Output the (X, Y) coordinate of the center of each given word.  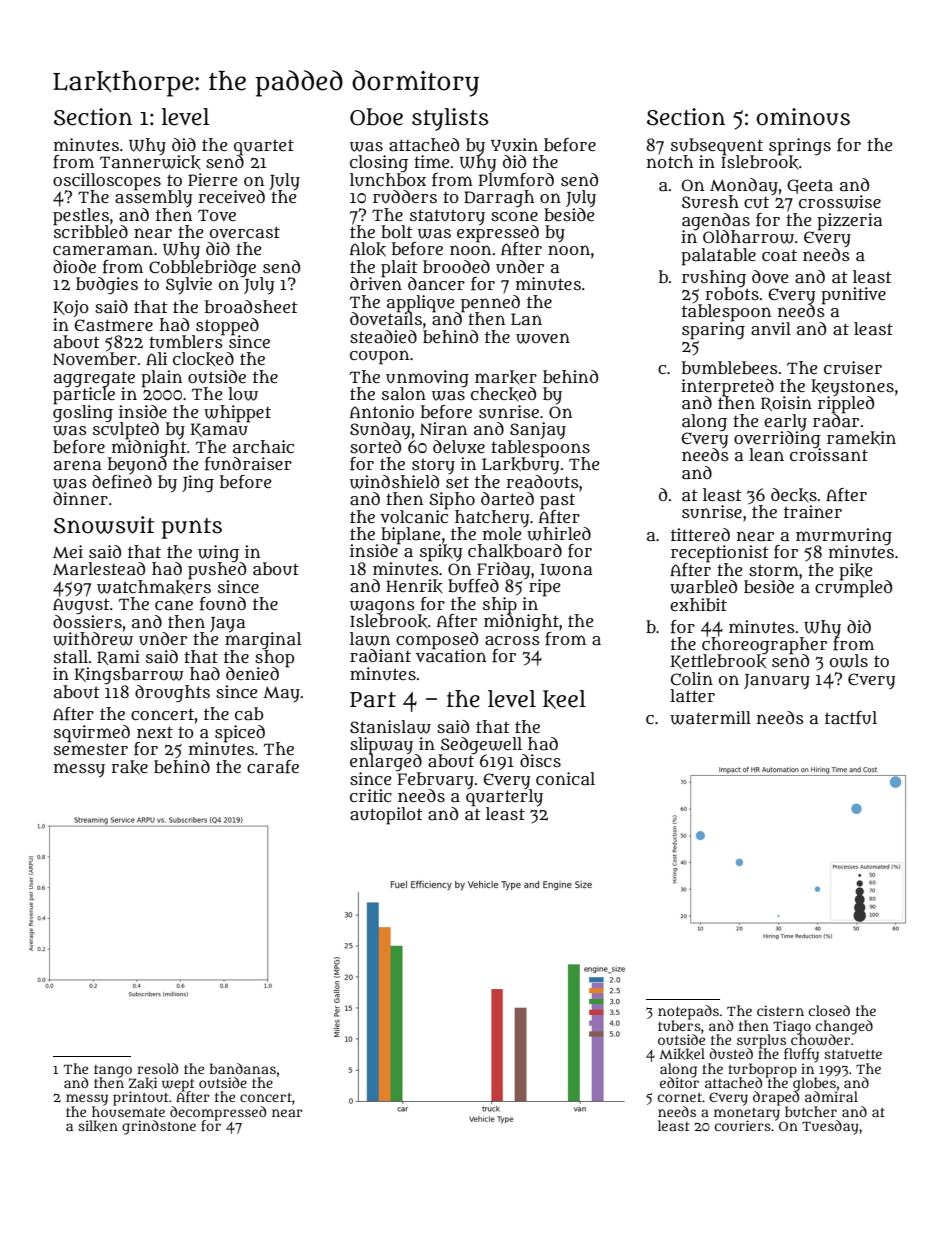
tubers (679, 1025)
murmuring (844, 536)
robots (732, 293)
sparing (713, 331)
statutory (447, 217)
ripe (544, 588)
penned (490, 303)
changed (844, 1027)
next (155, 732)
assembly (153, 198)
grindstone (159, 1127)
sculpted (126, 430)
